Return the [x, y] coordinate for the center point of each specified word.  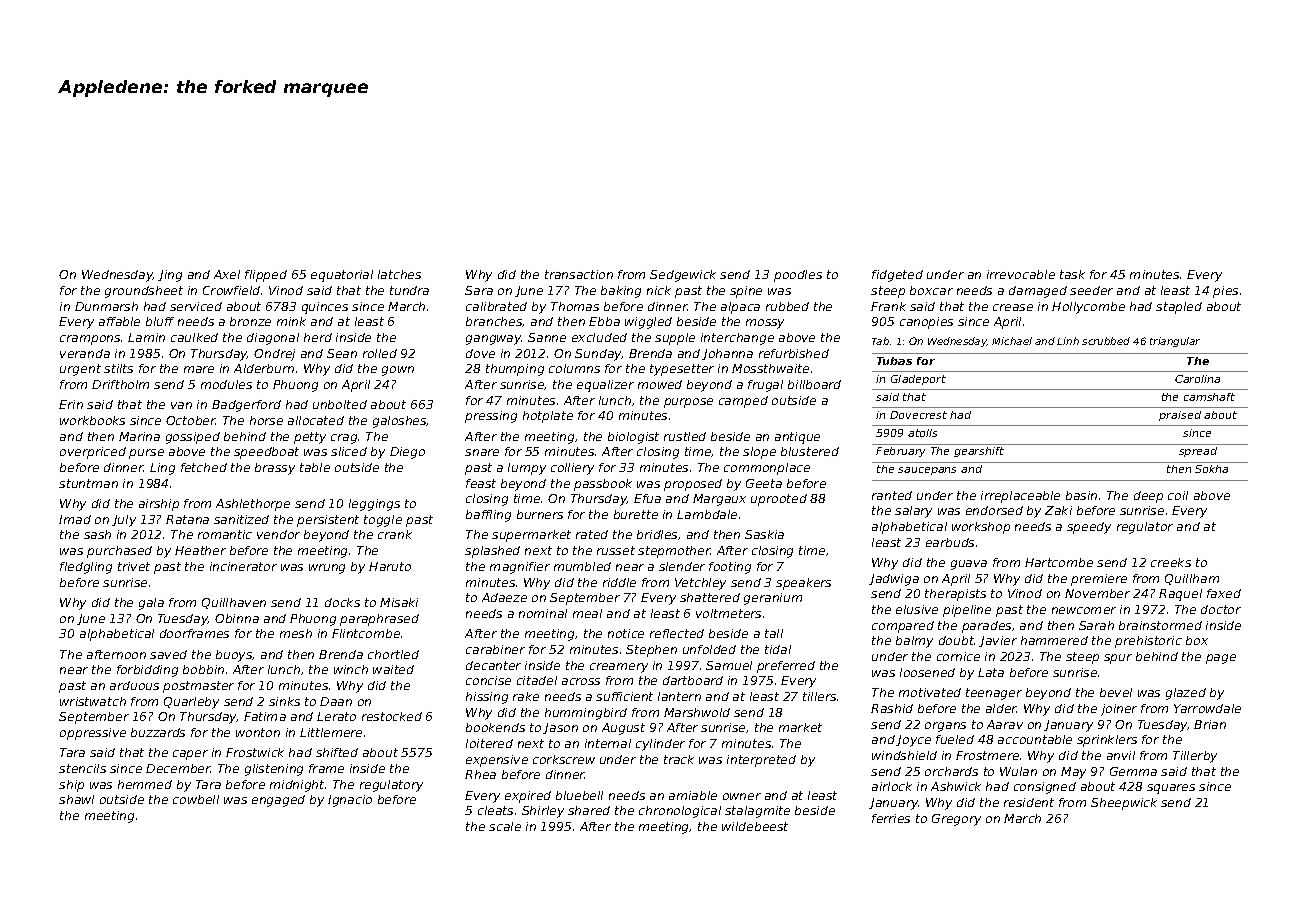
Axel [227, 274]
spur [1118, 659]
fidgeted [897, 276]
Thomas [575, 306]
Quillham [1192, 579]
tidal [778, 649]
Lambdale [707, 514]
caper [190, 755]
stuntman [88, 483]
